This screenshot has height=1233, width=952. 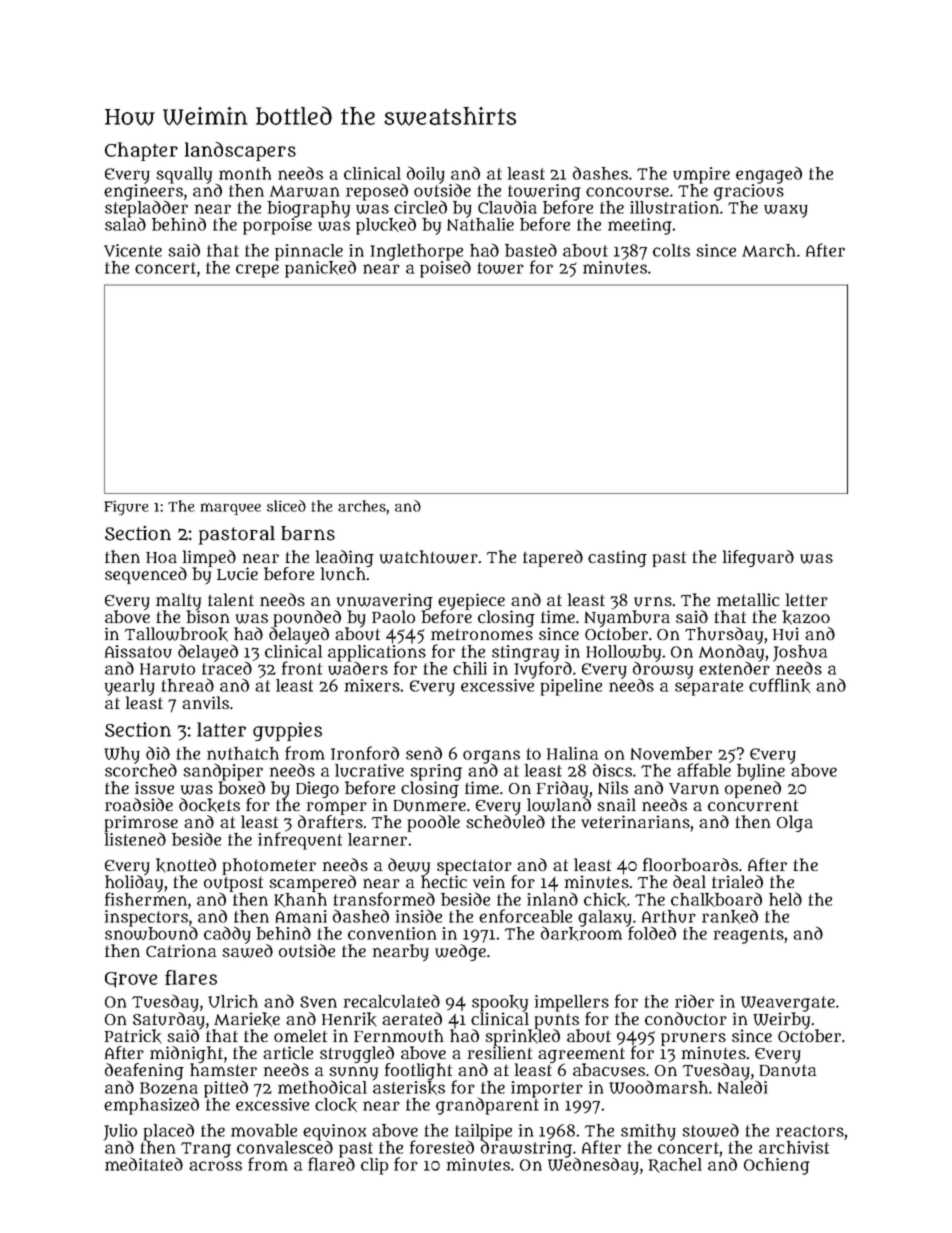 I want to click on meditated, so click(x=144, y=1164).
